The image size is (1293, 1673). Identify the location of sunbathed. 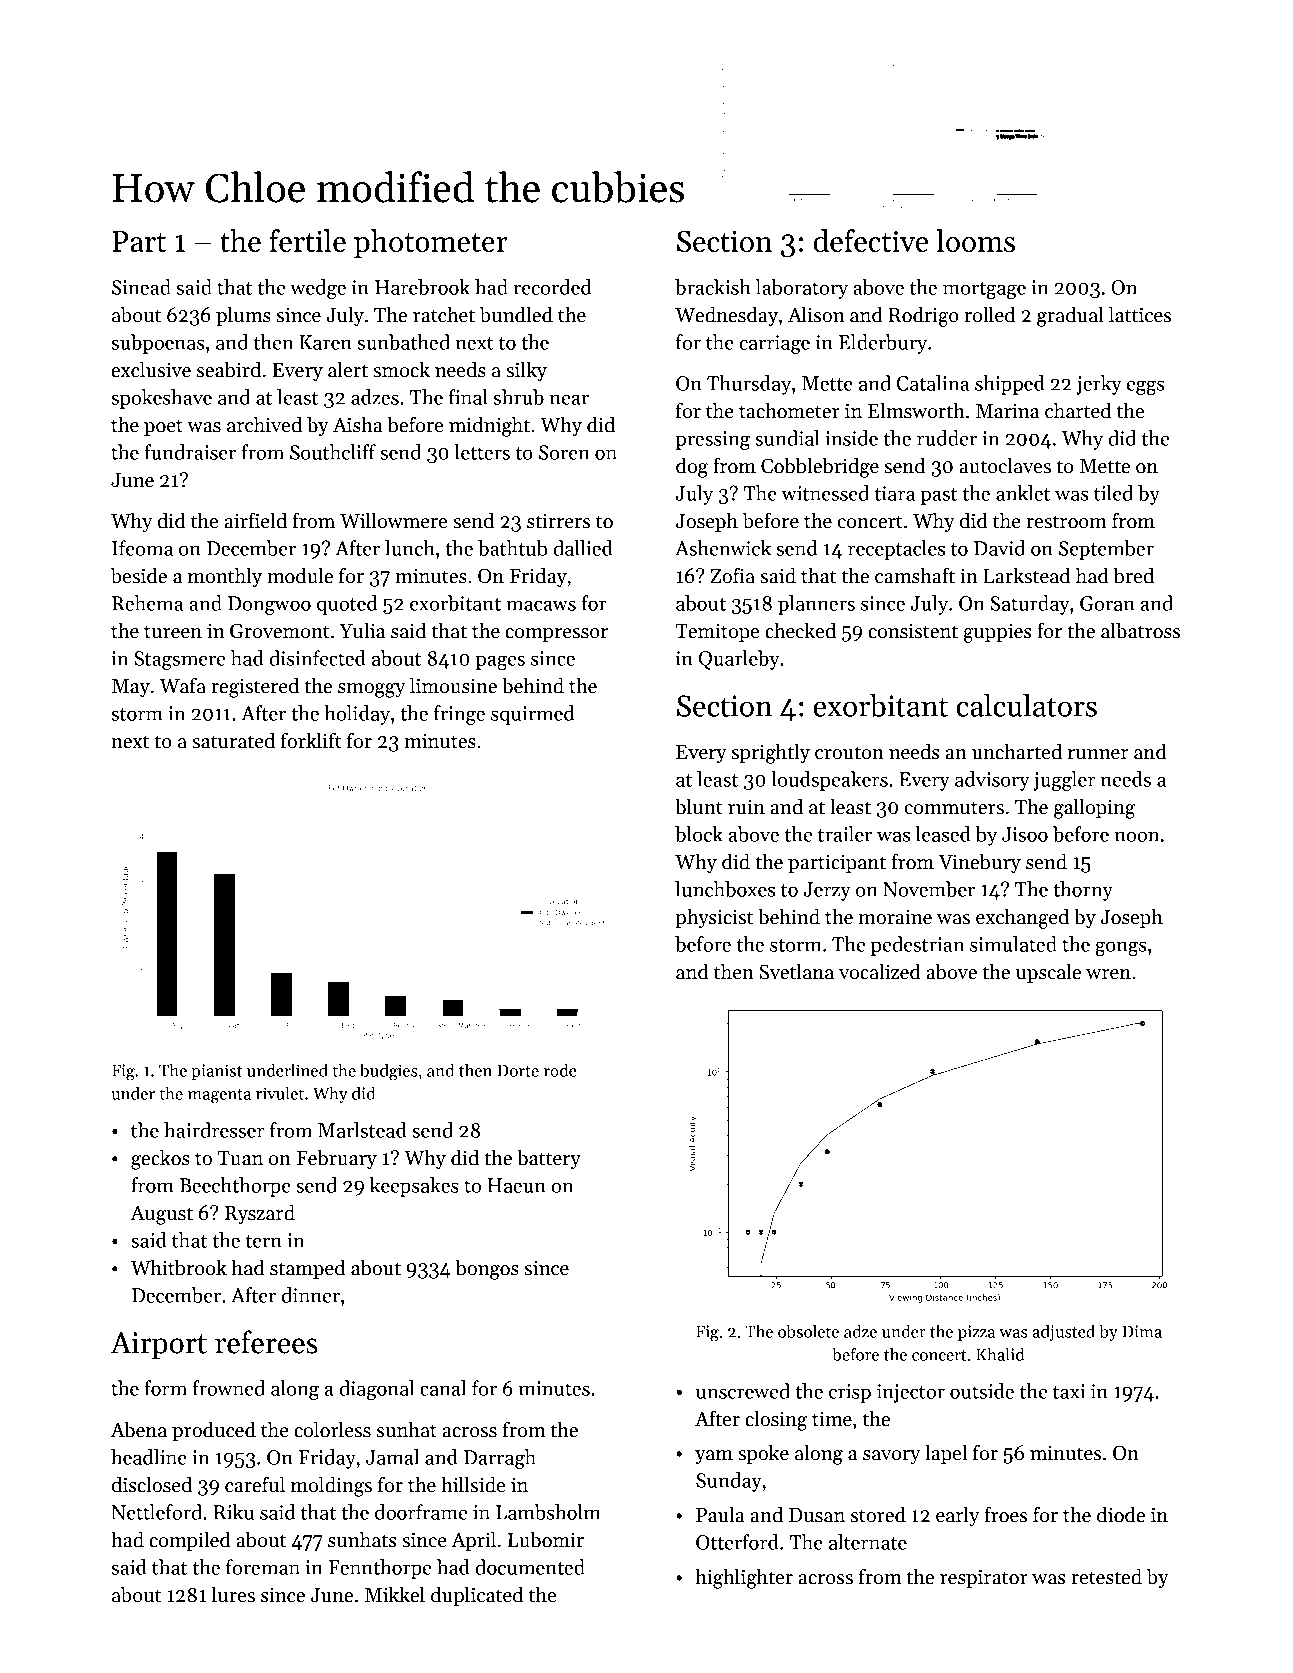
(403, 342).
